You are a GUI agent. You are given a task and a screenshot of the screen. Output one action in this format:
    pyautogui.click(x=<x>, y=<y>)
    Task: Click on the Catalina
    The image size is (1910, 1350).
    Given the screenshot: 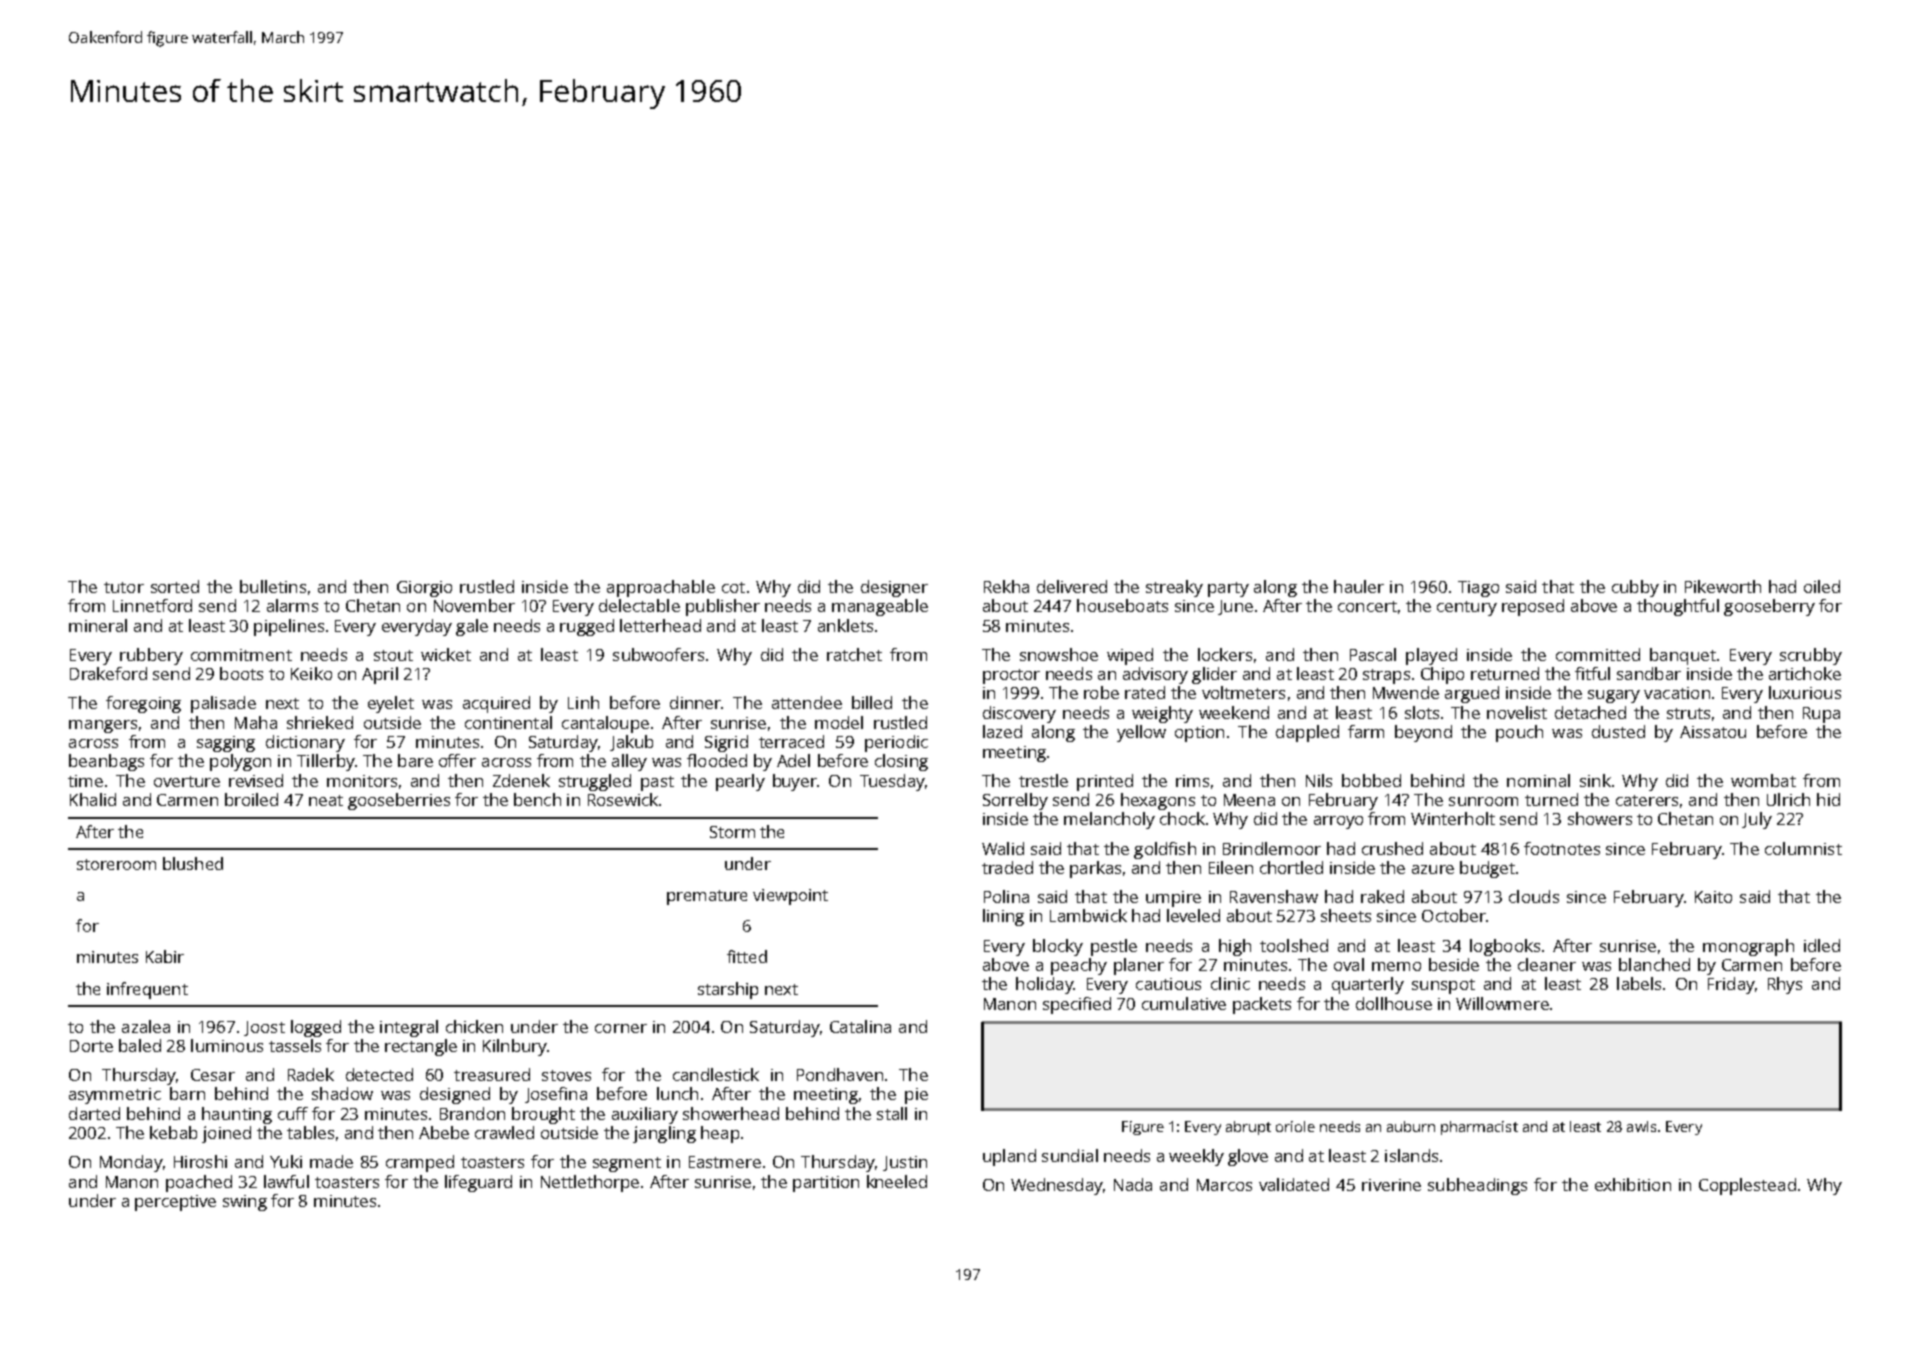 What is the action you would take?
    pyautogui.click(x=860, y=1026)
